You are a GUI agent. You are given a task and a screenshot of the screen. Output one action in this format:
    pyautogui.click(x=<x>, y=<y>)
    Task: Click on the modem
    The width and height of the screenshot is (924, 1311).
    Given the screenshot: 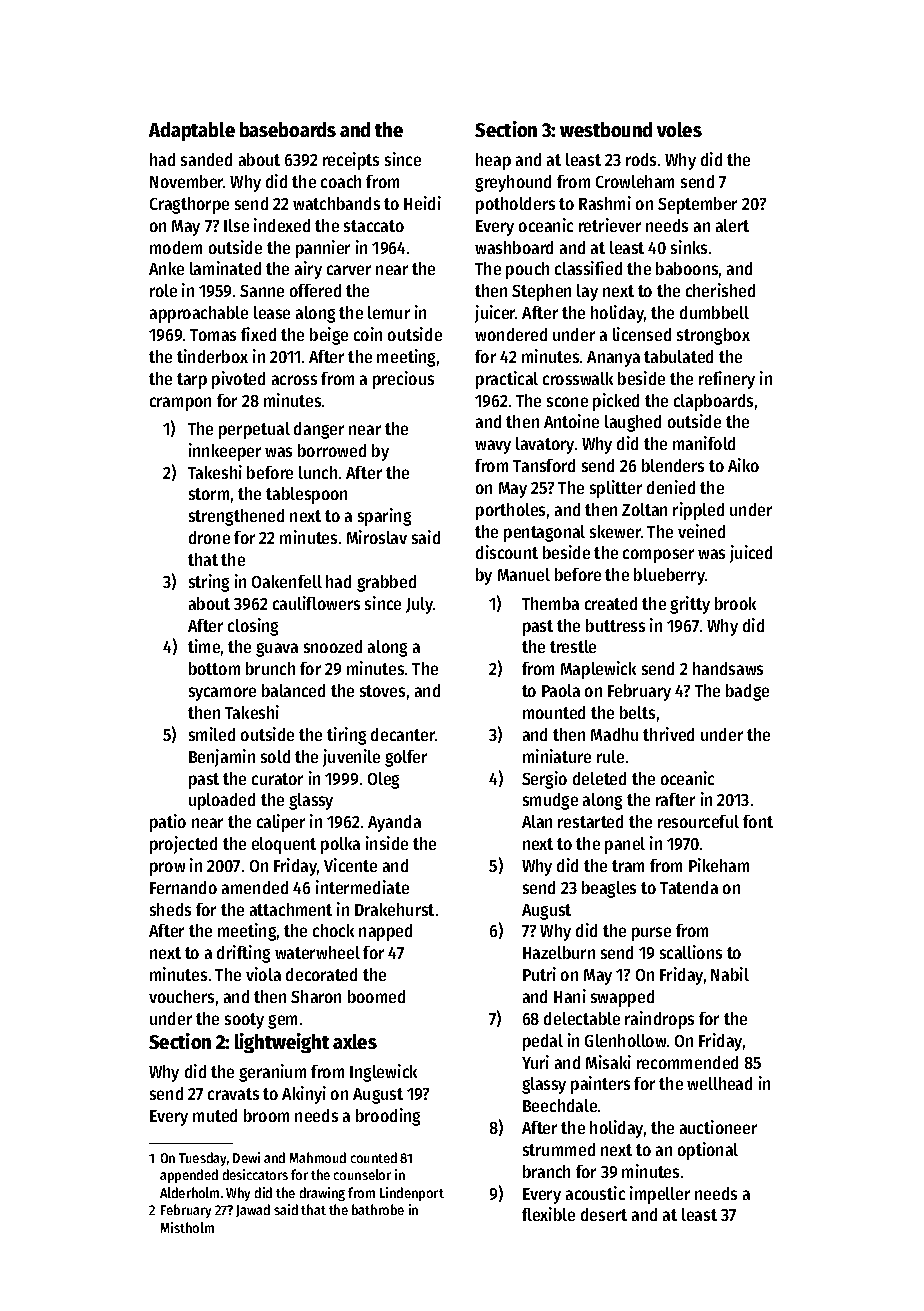 What is the action you would take?
    pyautogui.click(x=176, y=247)
